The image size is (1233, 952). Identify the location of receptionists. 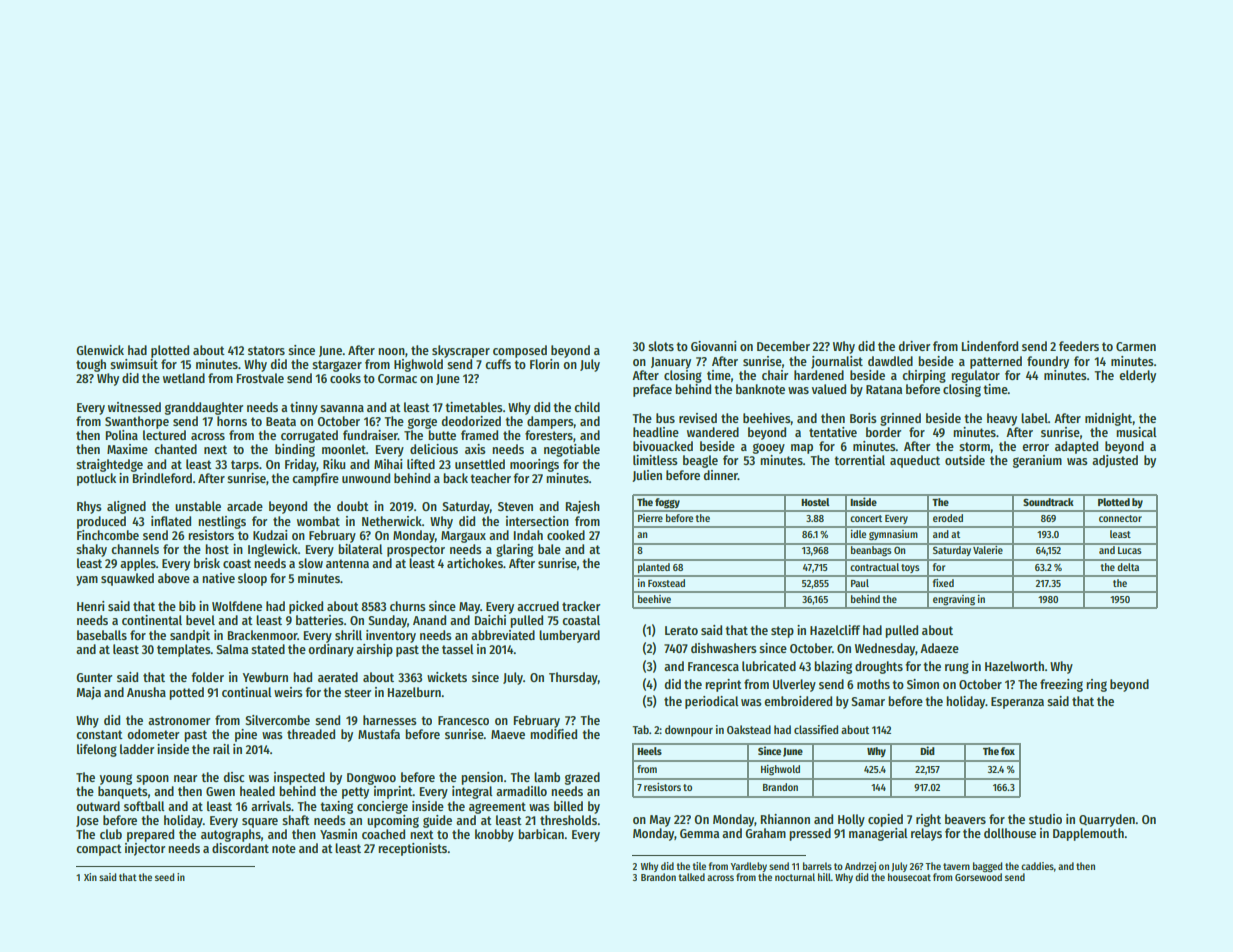
(412, 849).
